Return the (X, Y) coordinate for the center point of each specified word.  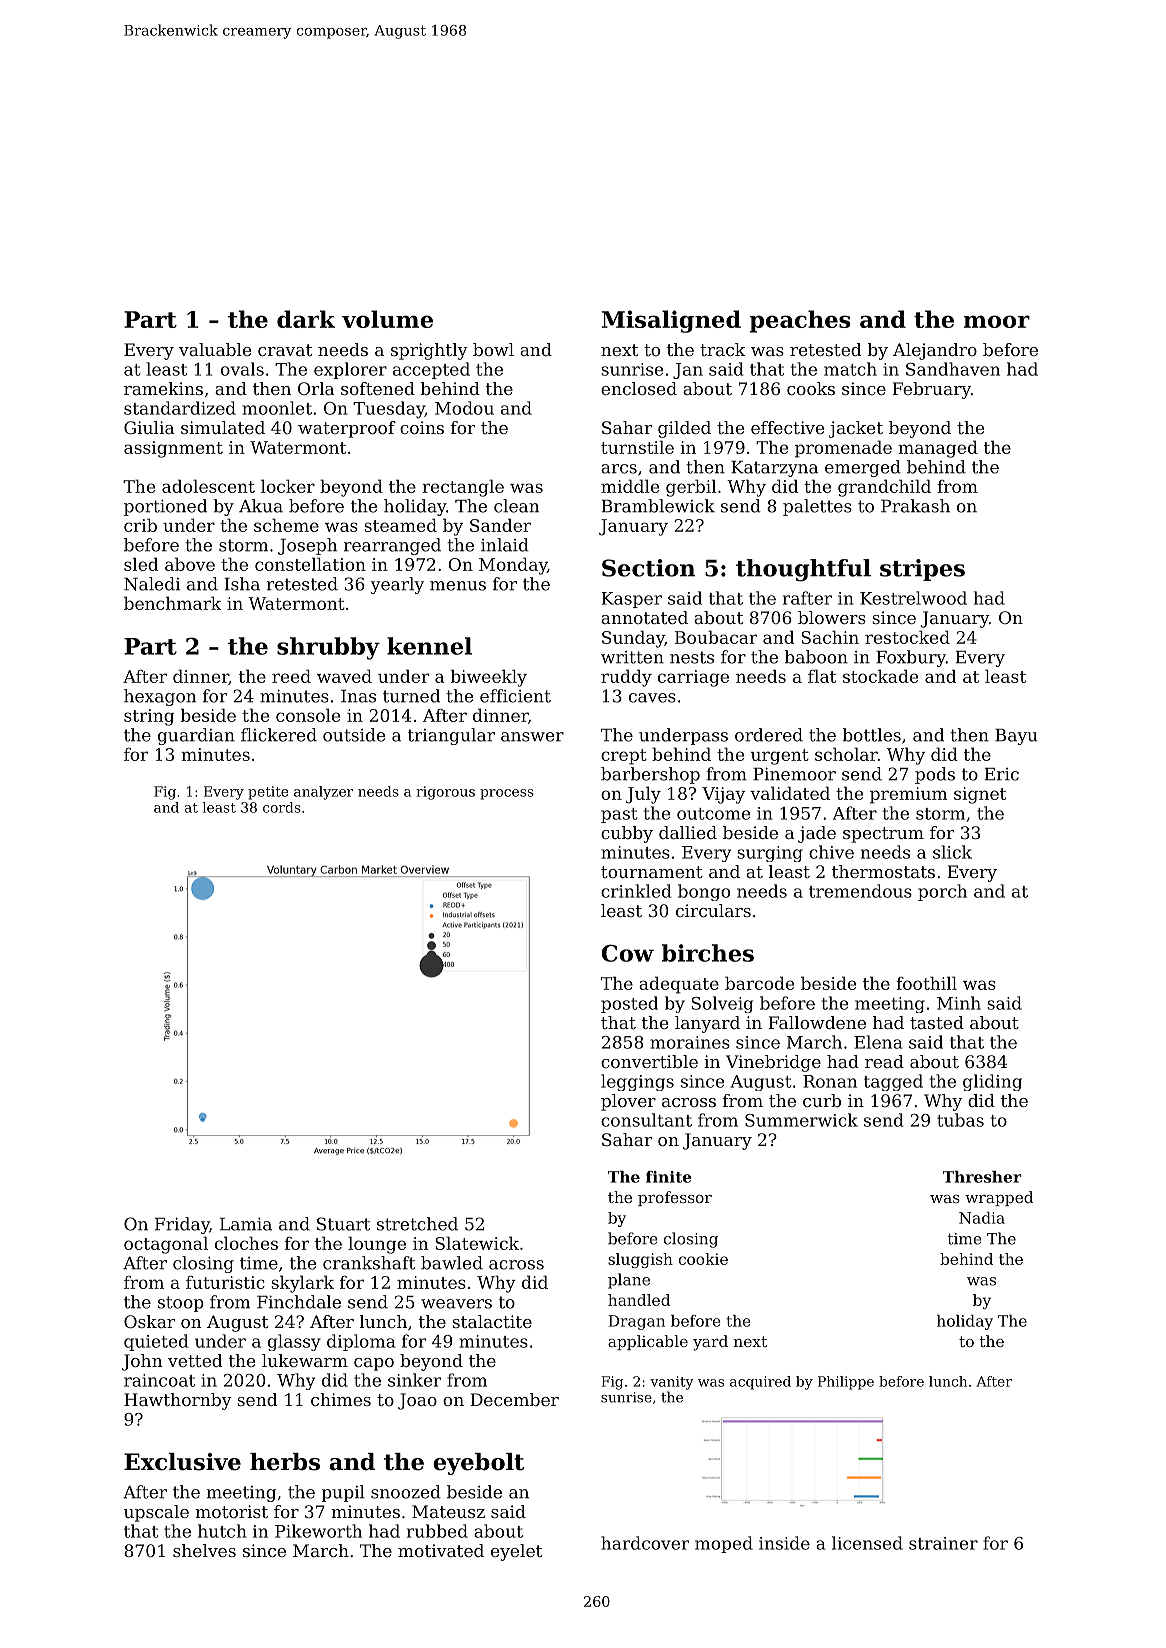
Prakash (915, 506)
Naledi (152, 584)
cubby (627, 834)
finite (669, 1177)
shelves (204, 1550)
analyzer (323, 793)
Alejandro (935, 351)
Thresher (982, 1177)
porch (942, 892)
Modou (464, 408)
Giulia (149, 427)
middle (630, 486)
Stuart (343, 1224)
